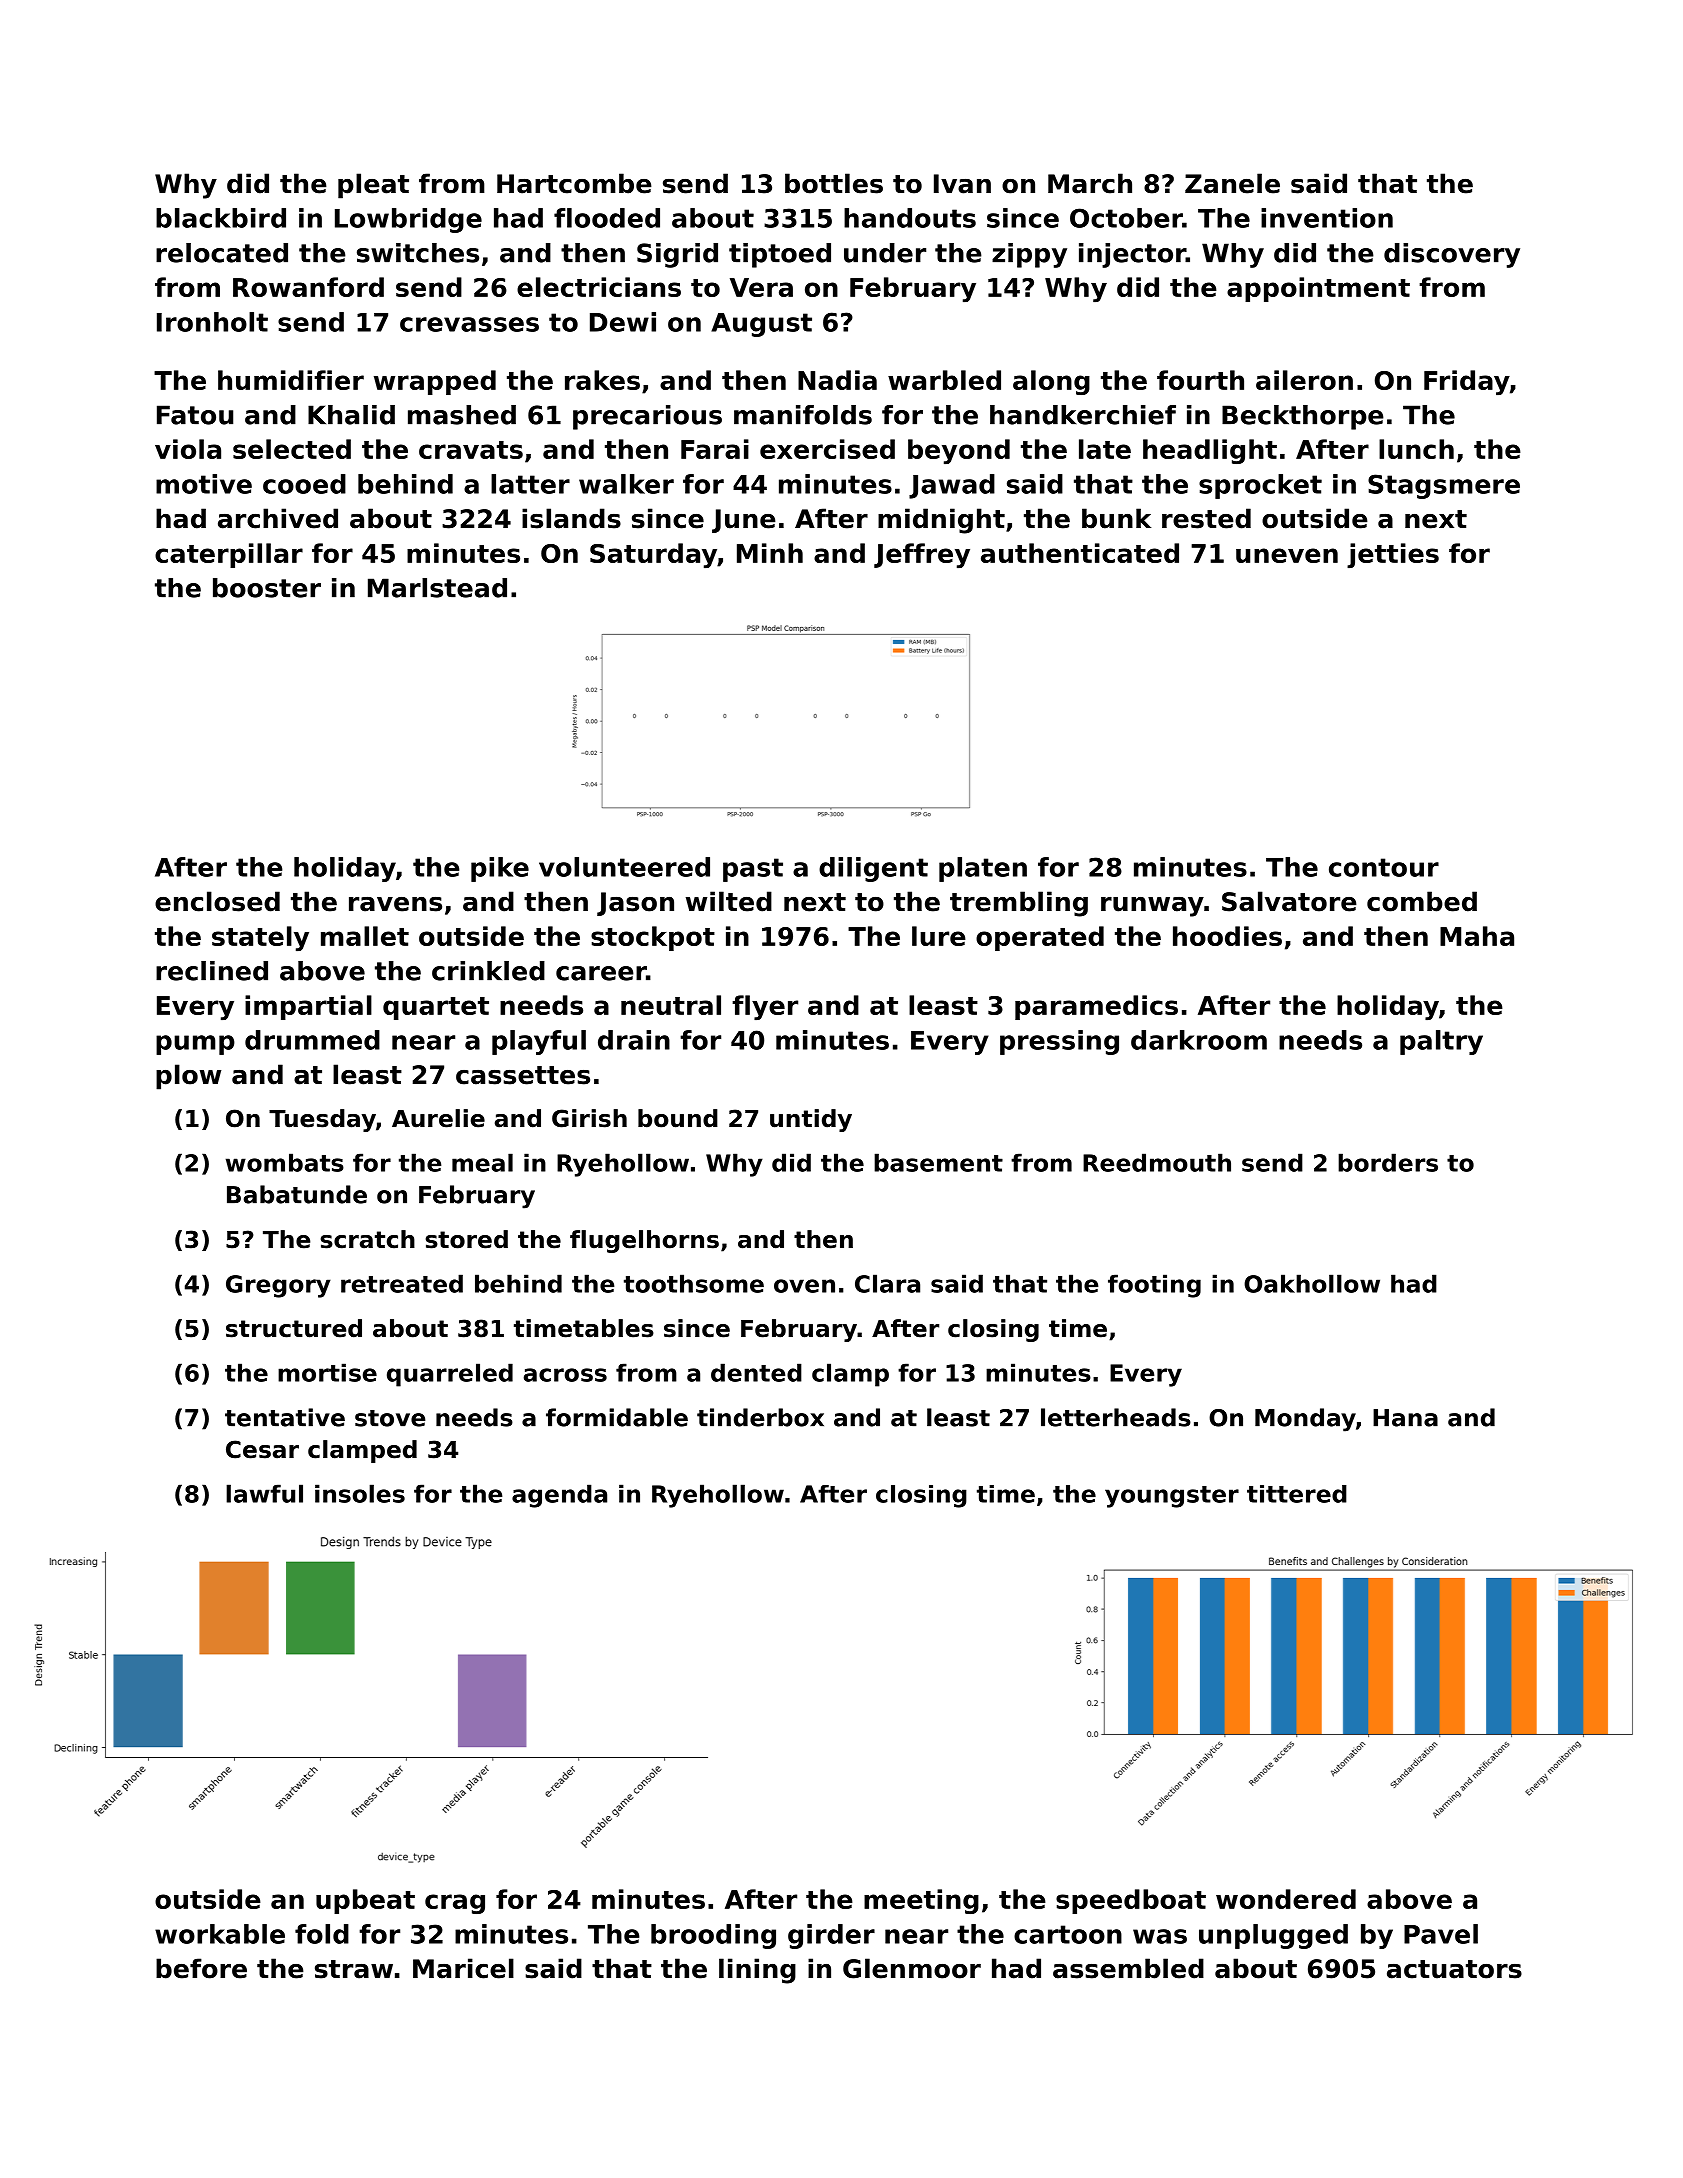 This document has height=2178, width=1683. What do you see at coordinates (834, 183) in the document?
I see `bottles` at bounding box center [834, 183].
